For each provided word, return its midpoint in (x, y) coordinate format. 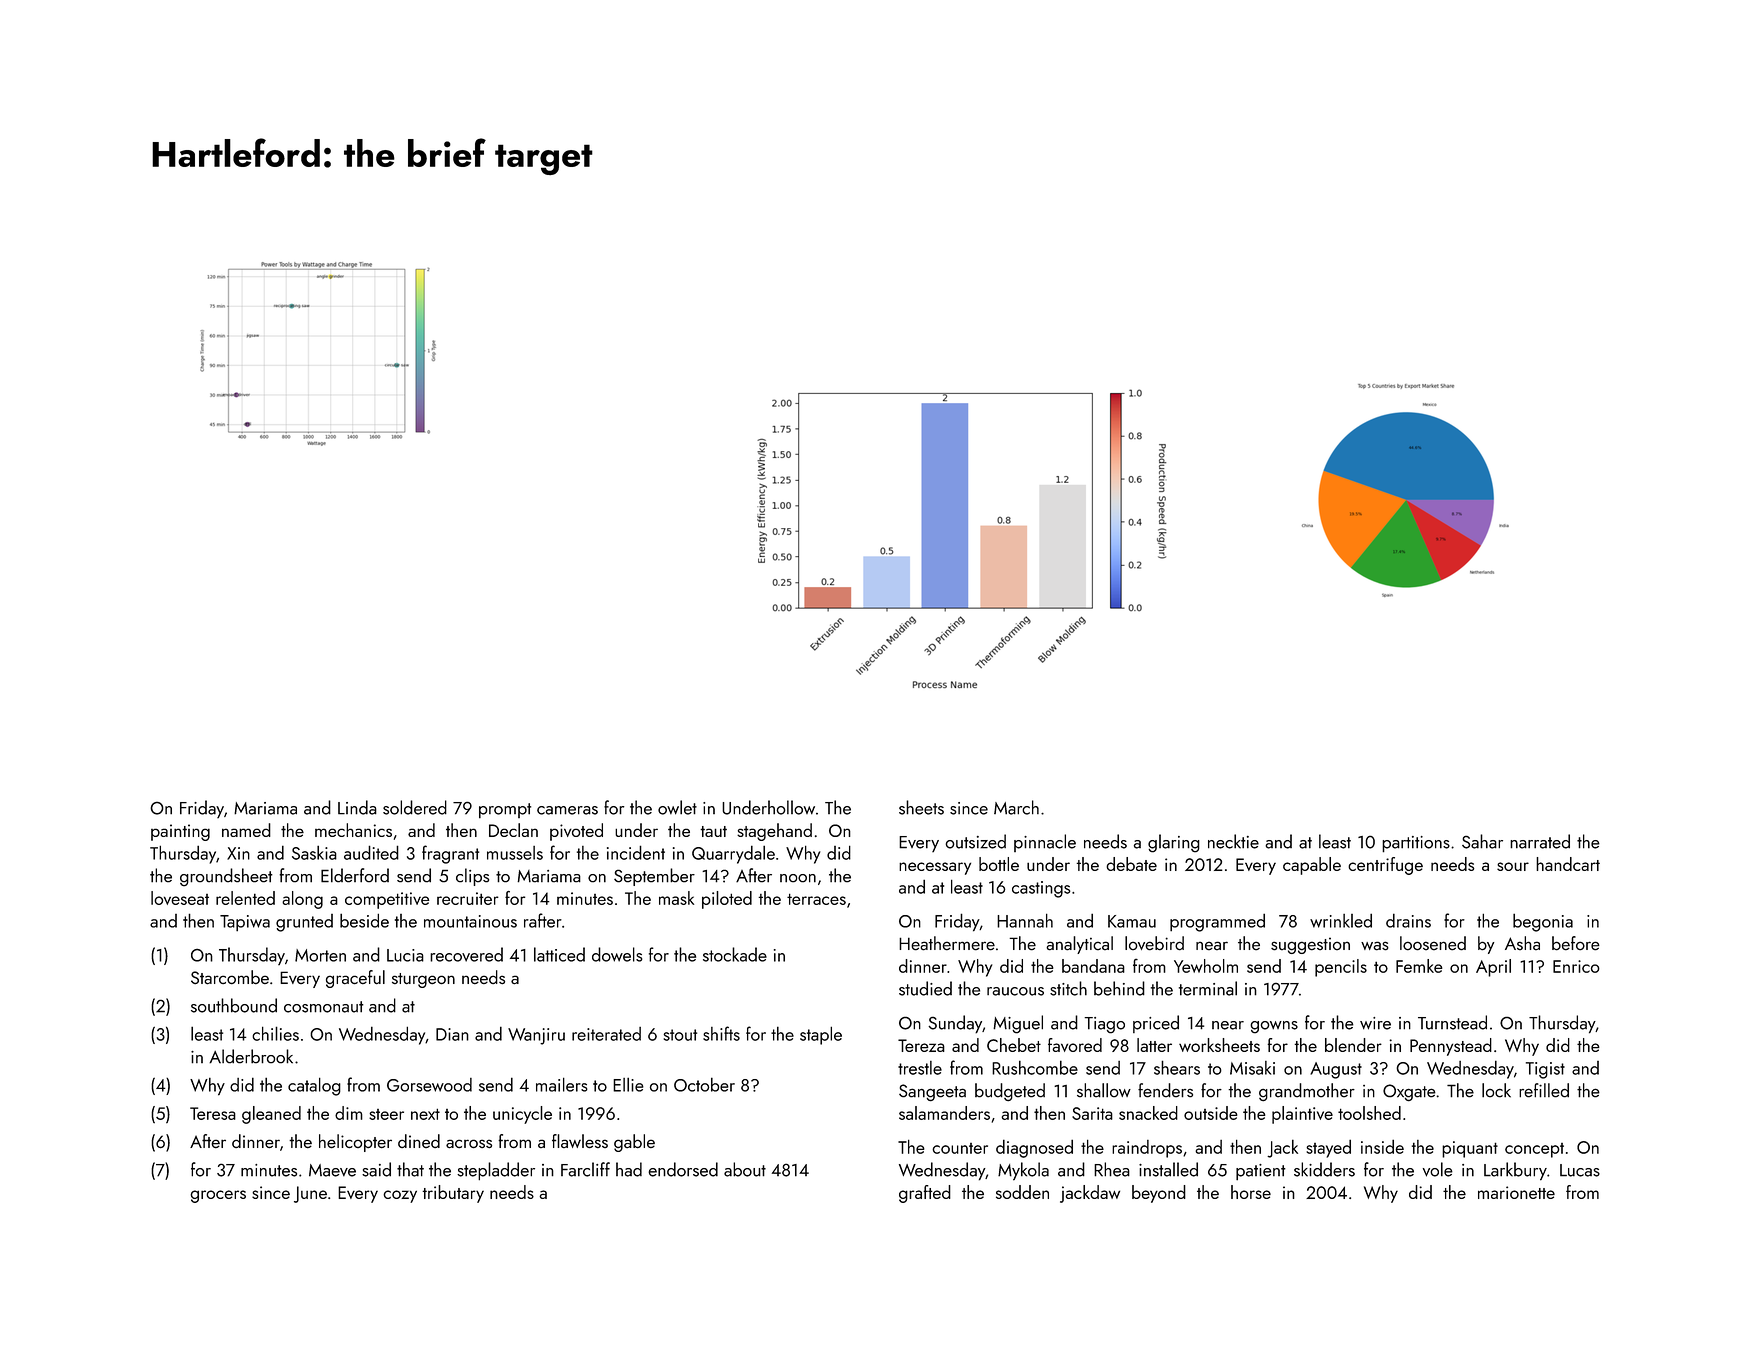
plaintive (1302, 1115)
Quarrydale (733, 854)
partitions (1416, 844)
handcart (1568, 864)
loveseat (180, 898)
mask (676, 898)
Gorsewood (429, 1085)
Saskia (314, 852)
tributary (453, 1194)
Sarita (1092, 1113)
